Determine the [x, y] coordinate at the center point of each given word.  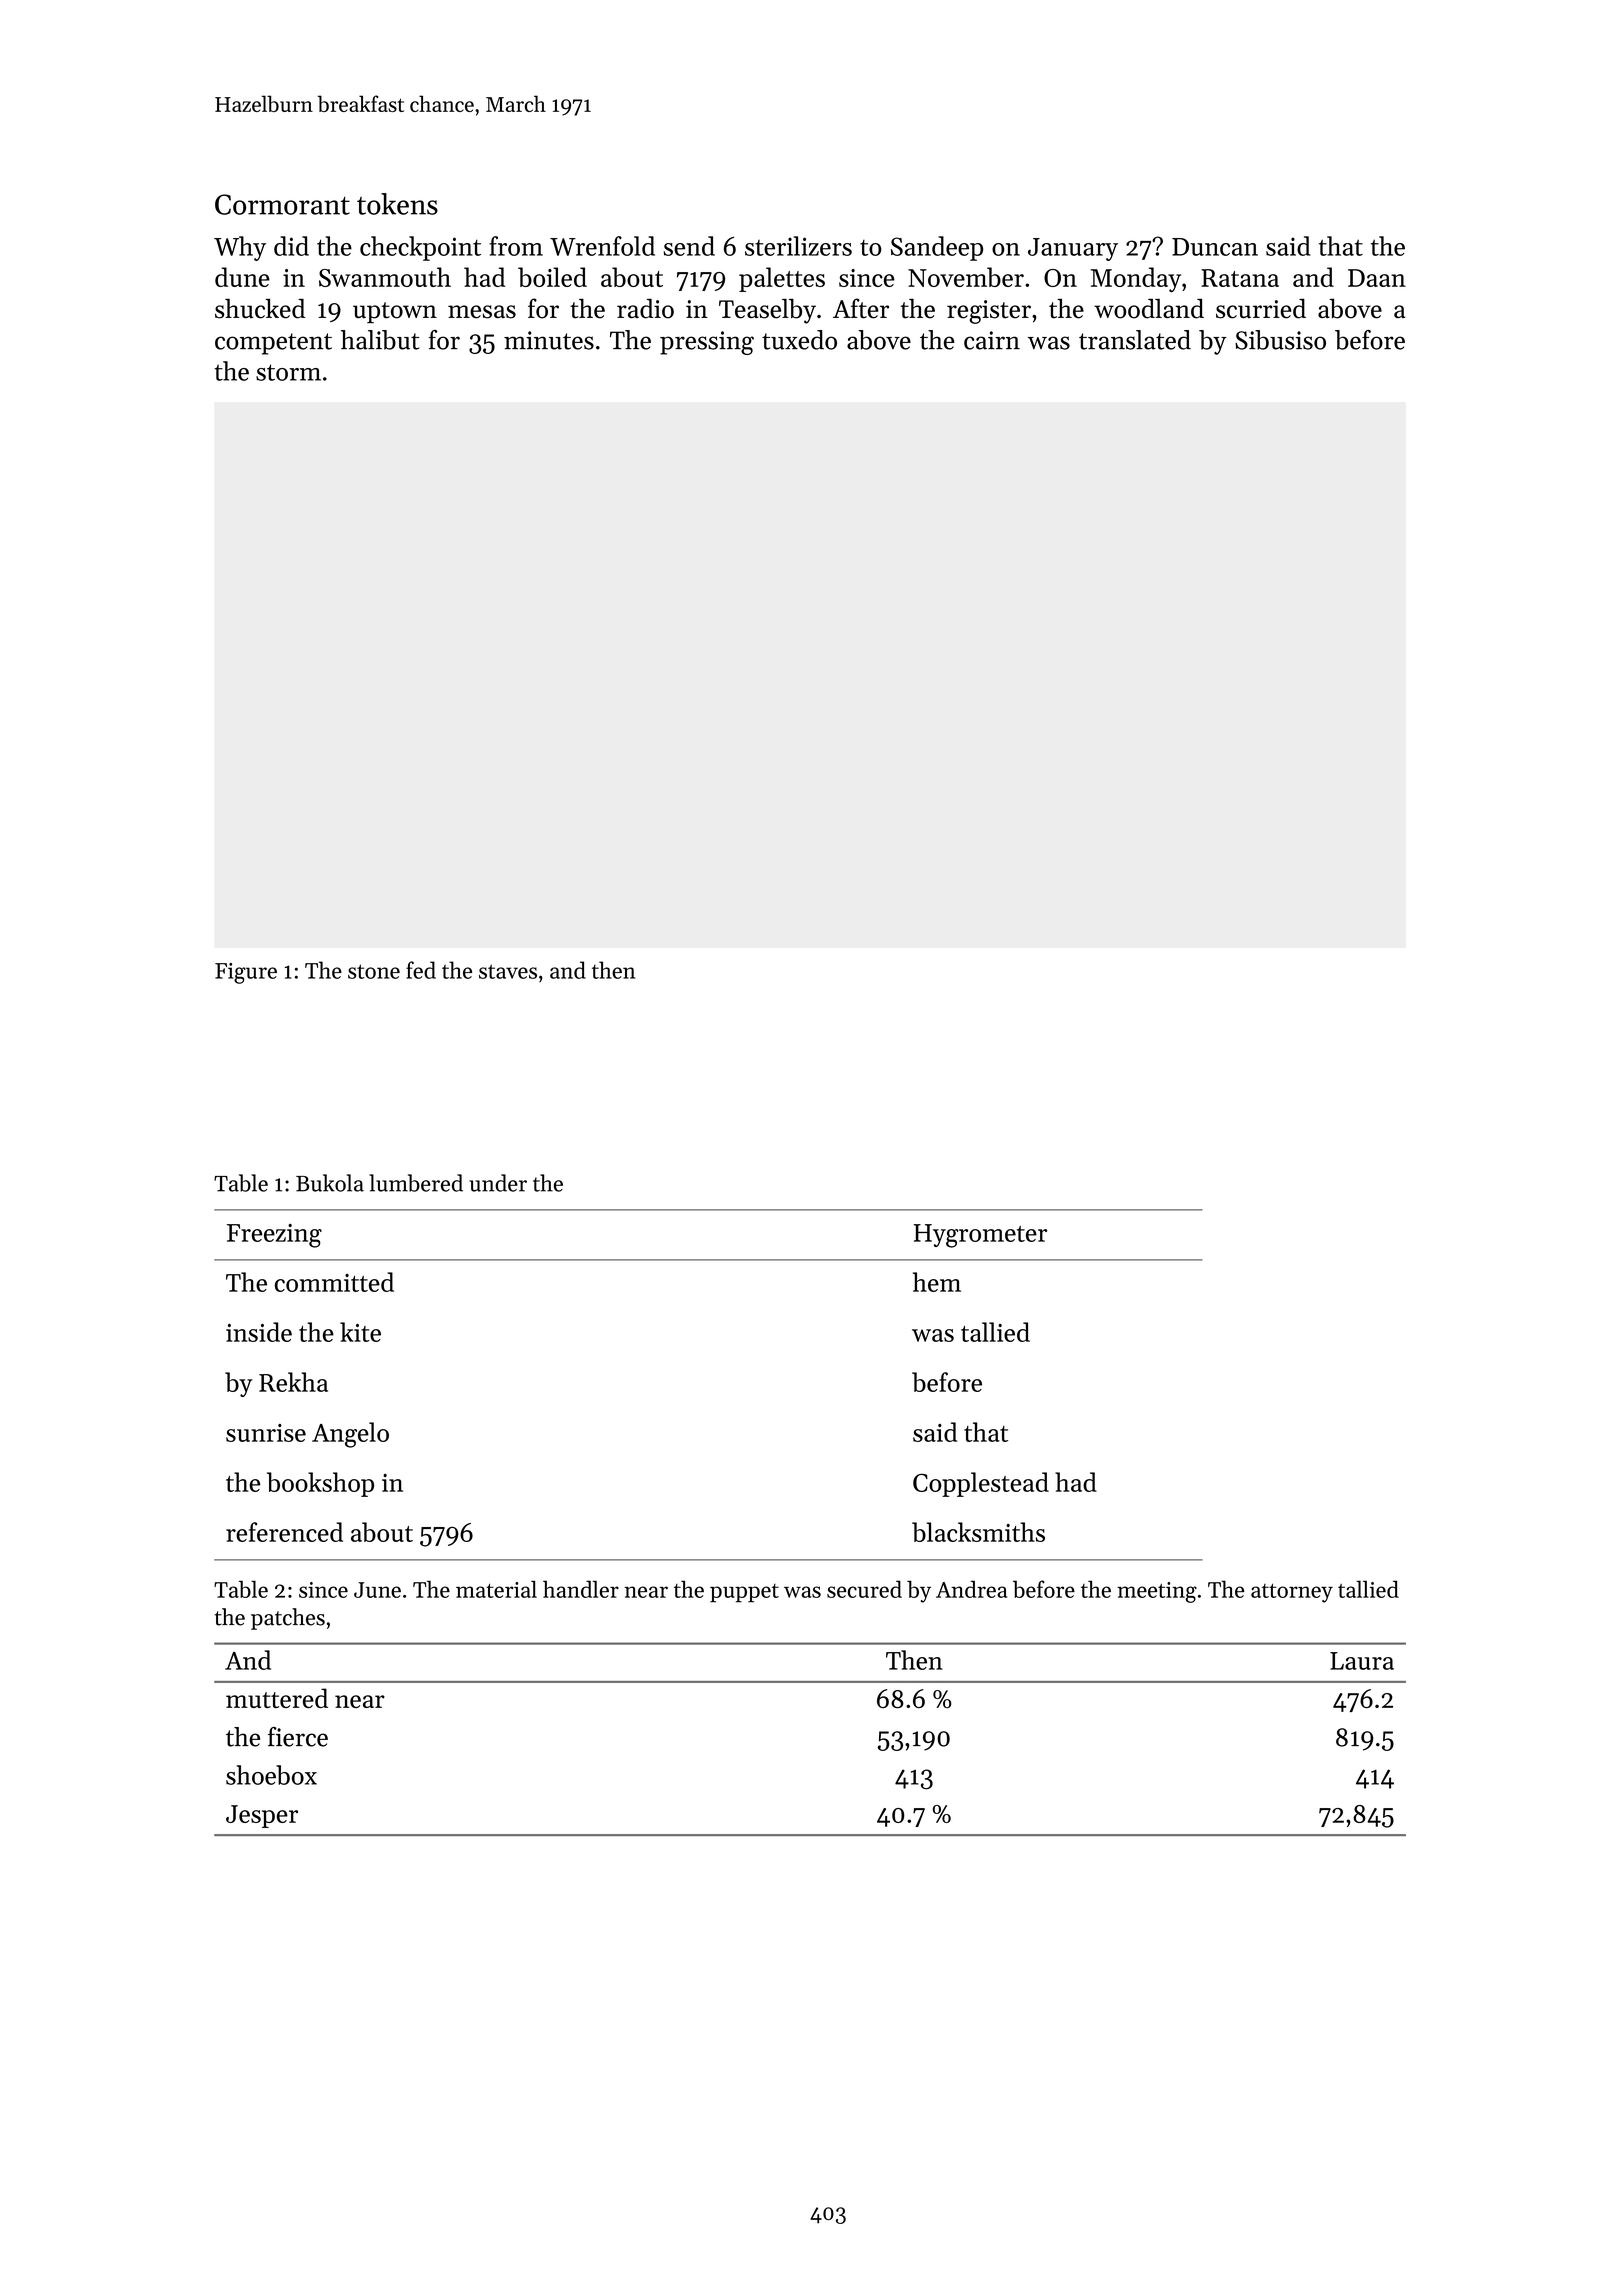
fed [421, 970]
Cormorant [282, 204]
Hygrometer [980, 1236]
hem [937, 1282]
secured [864, 1589]
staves [508, 971]
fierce [298, 1737]
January [1073, 249]
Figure [246, 973]
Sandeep [937, 248]
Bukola [330, 1183]
